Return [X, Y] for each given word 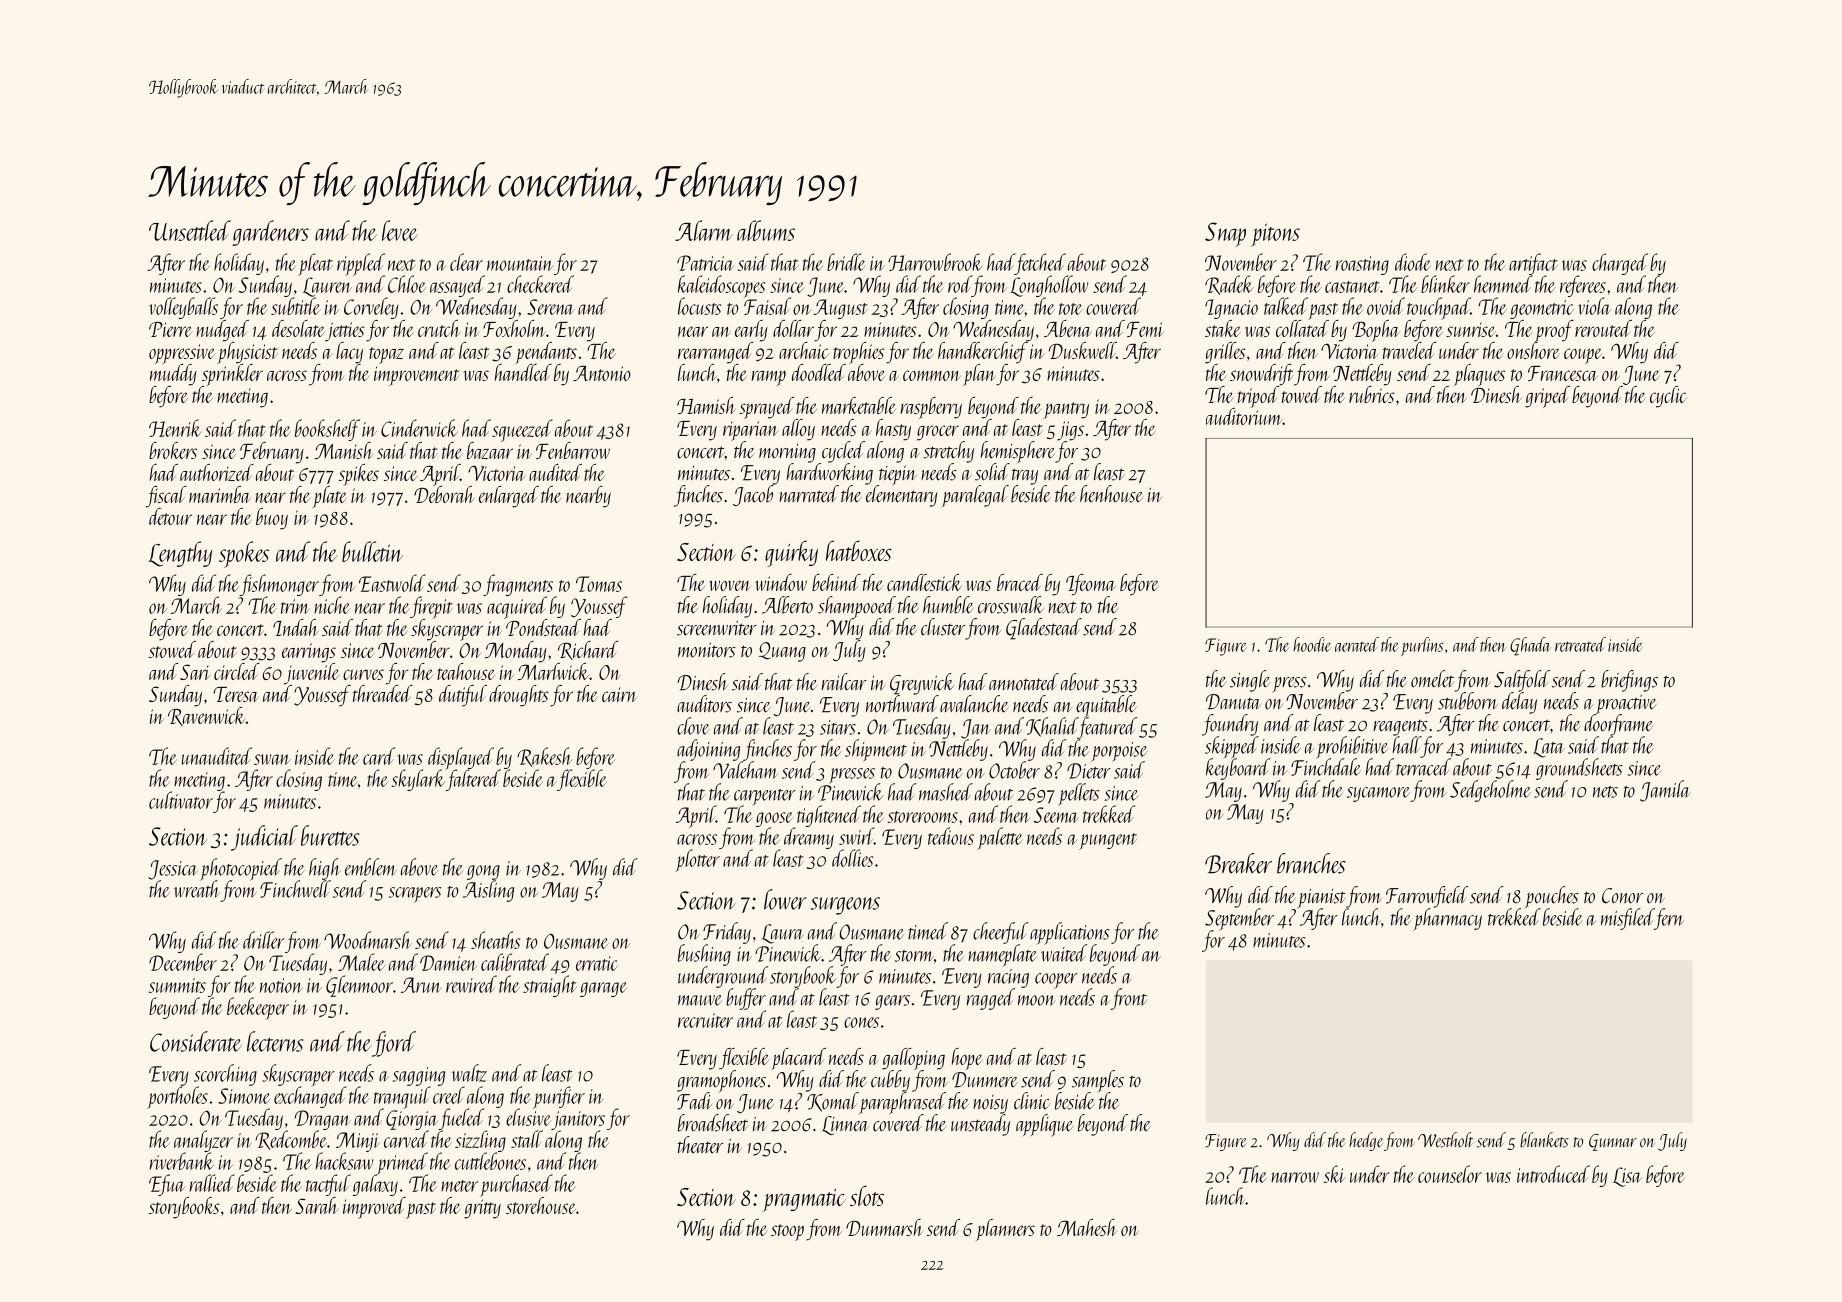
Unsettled [190, 230]
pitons [1275, 235]
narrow [1295, 1177]
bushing [704, 955]
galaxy [375, 1185]
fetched [1040, 264]
